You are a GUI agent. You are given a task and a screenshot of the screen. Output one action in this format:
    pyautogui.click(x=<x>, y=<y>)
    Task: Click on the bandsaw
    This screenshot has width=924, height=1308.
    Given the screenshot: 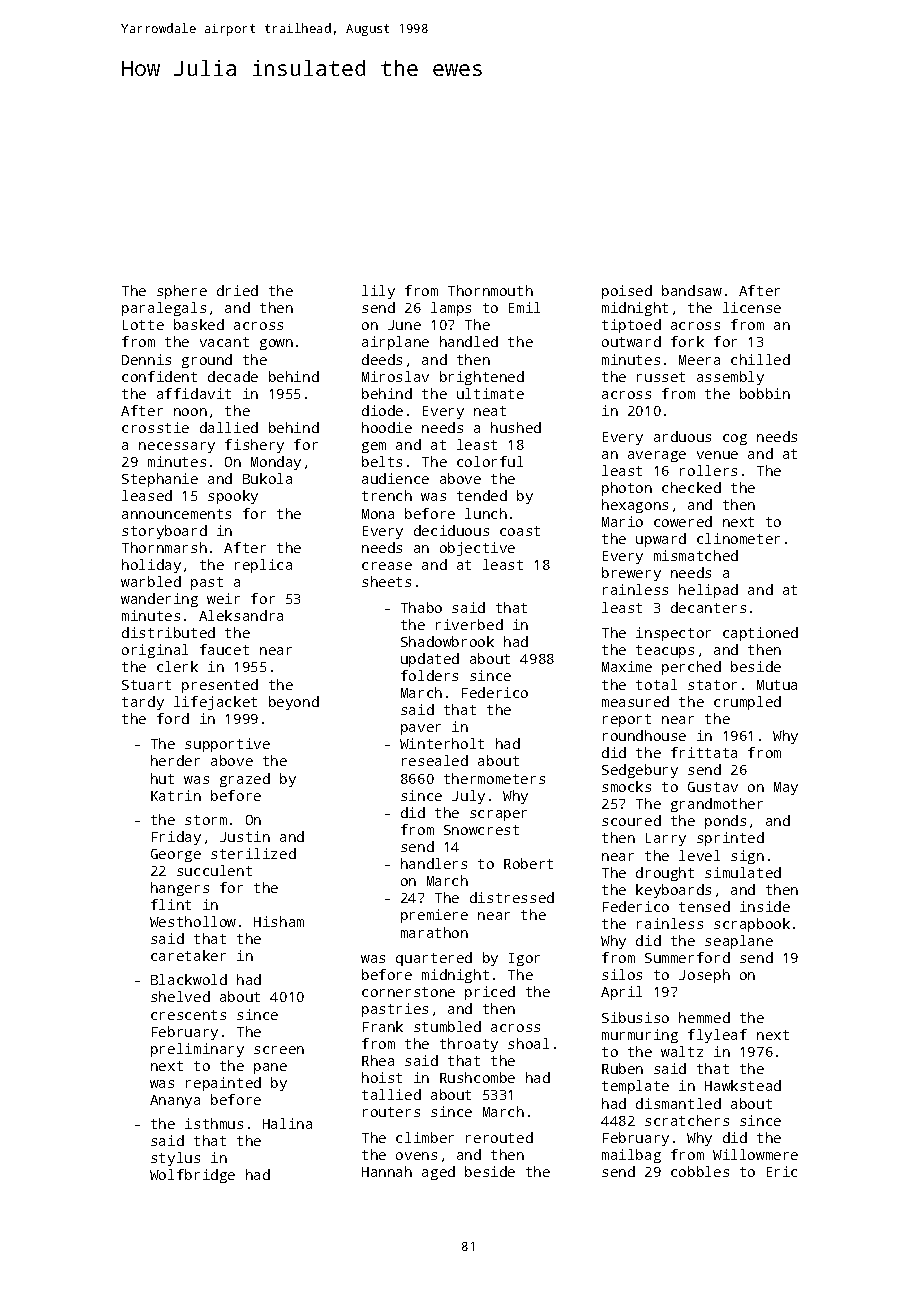 What is the action you would take?
    pyautogui.click(x=692, y=290)
